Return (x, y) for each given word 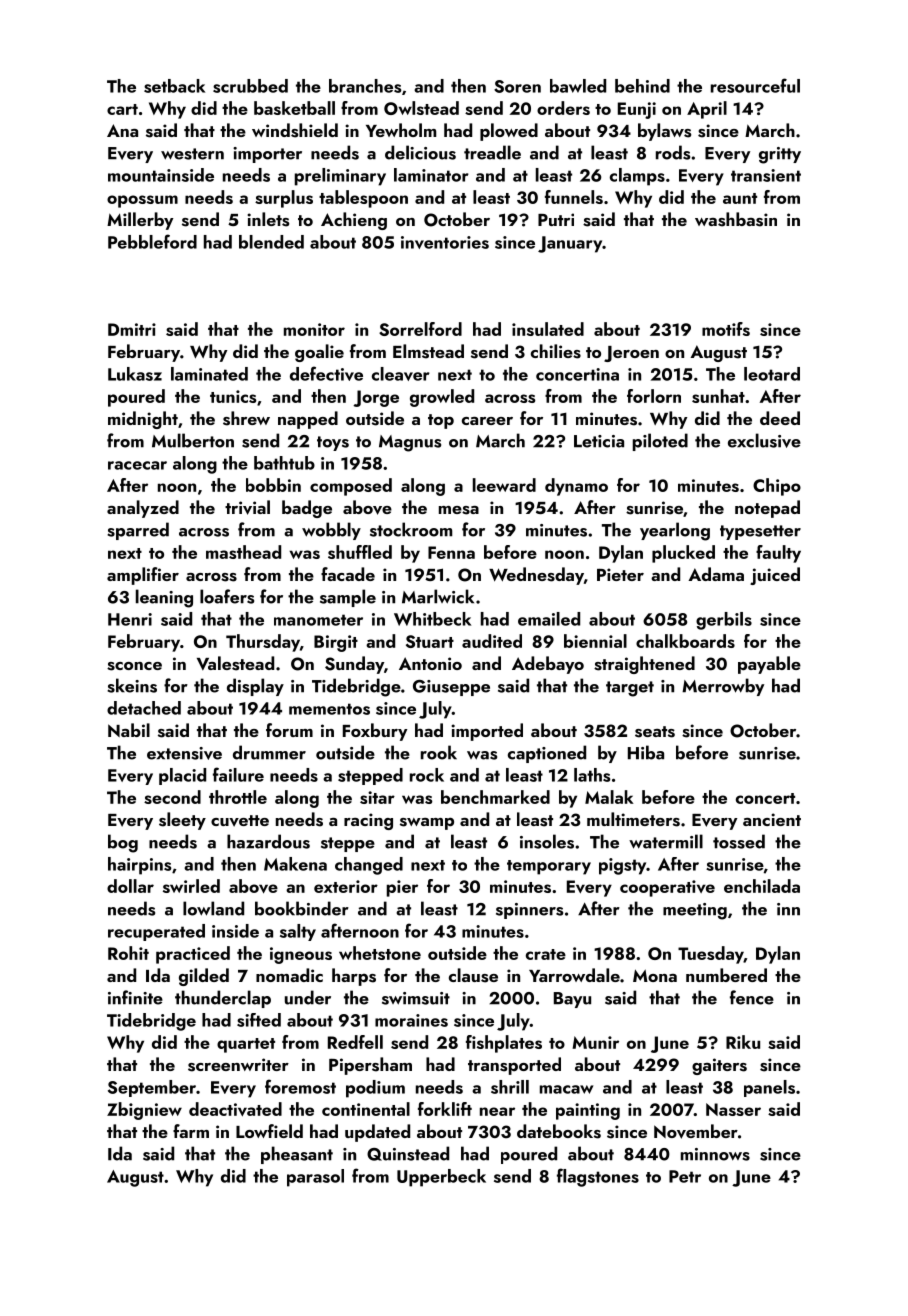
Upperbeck (441, 1178)
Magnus (410, 443)
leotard (772, 374)
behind (642, 86)
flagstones (598, 1177)
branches (365, 86)
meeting (695, 911)
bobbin (273, 485)
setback (174, 86)
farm (191, 1131)
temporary (549, 867)
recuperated (156, 932)
